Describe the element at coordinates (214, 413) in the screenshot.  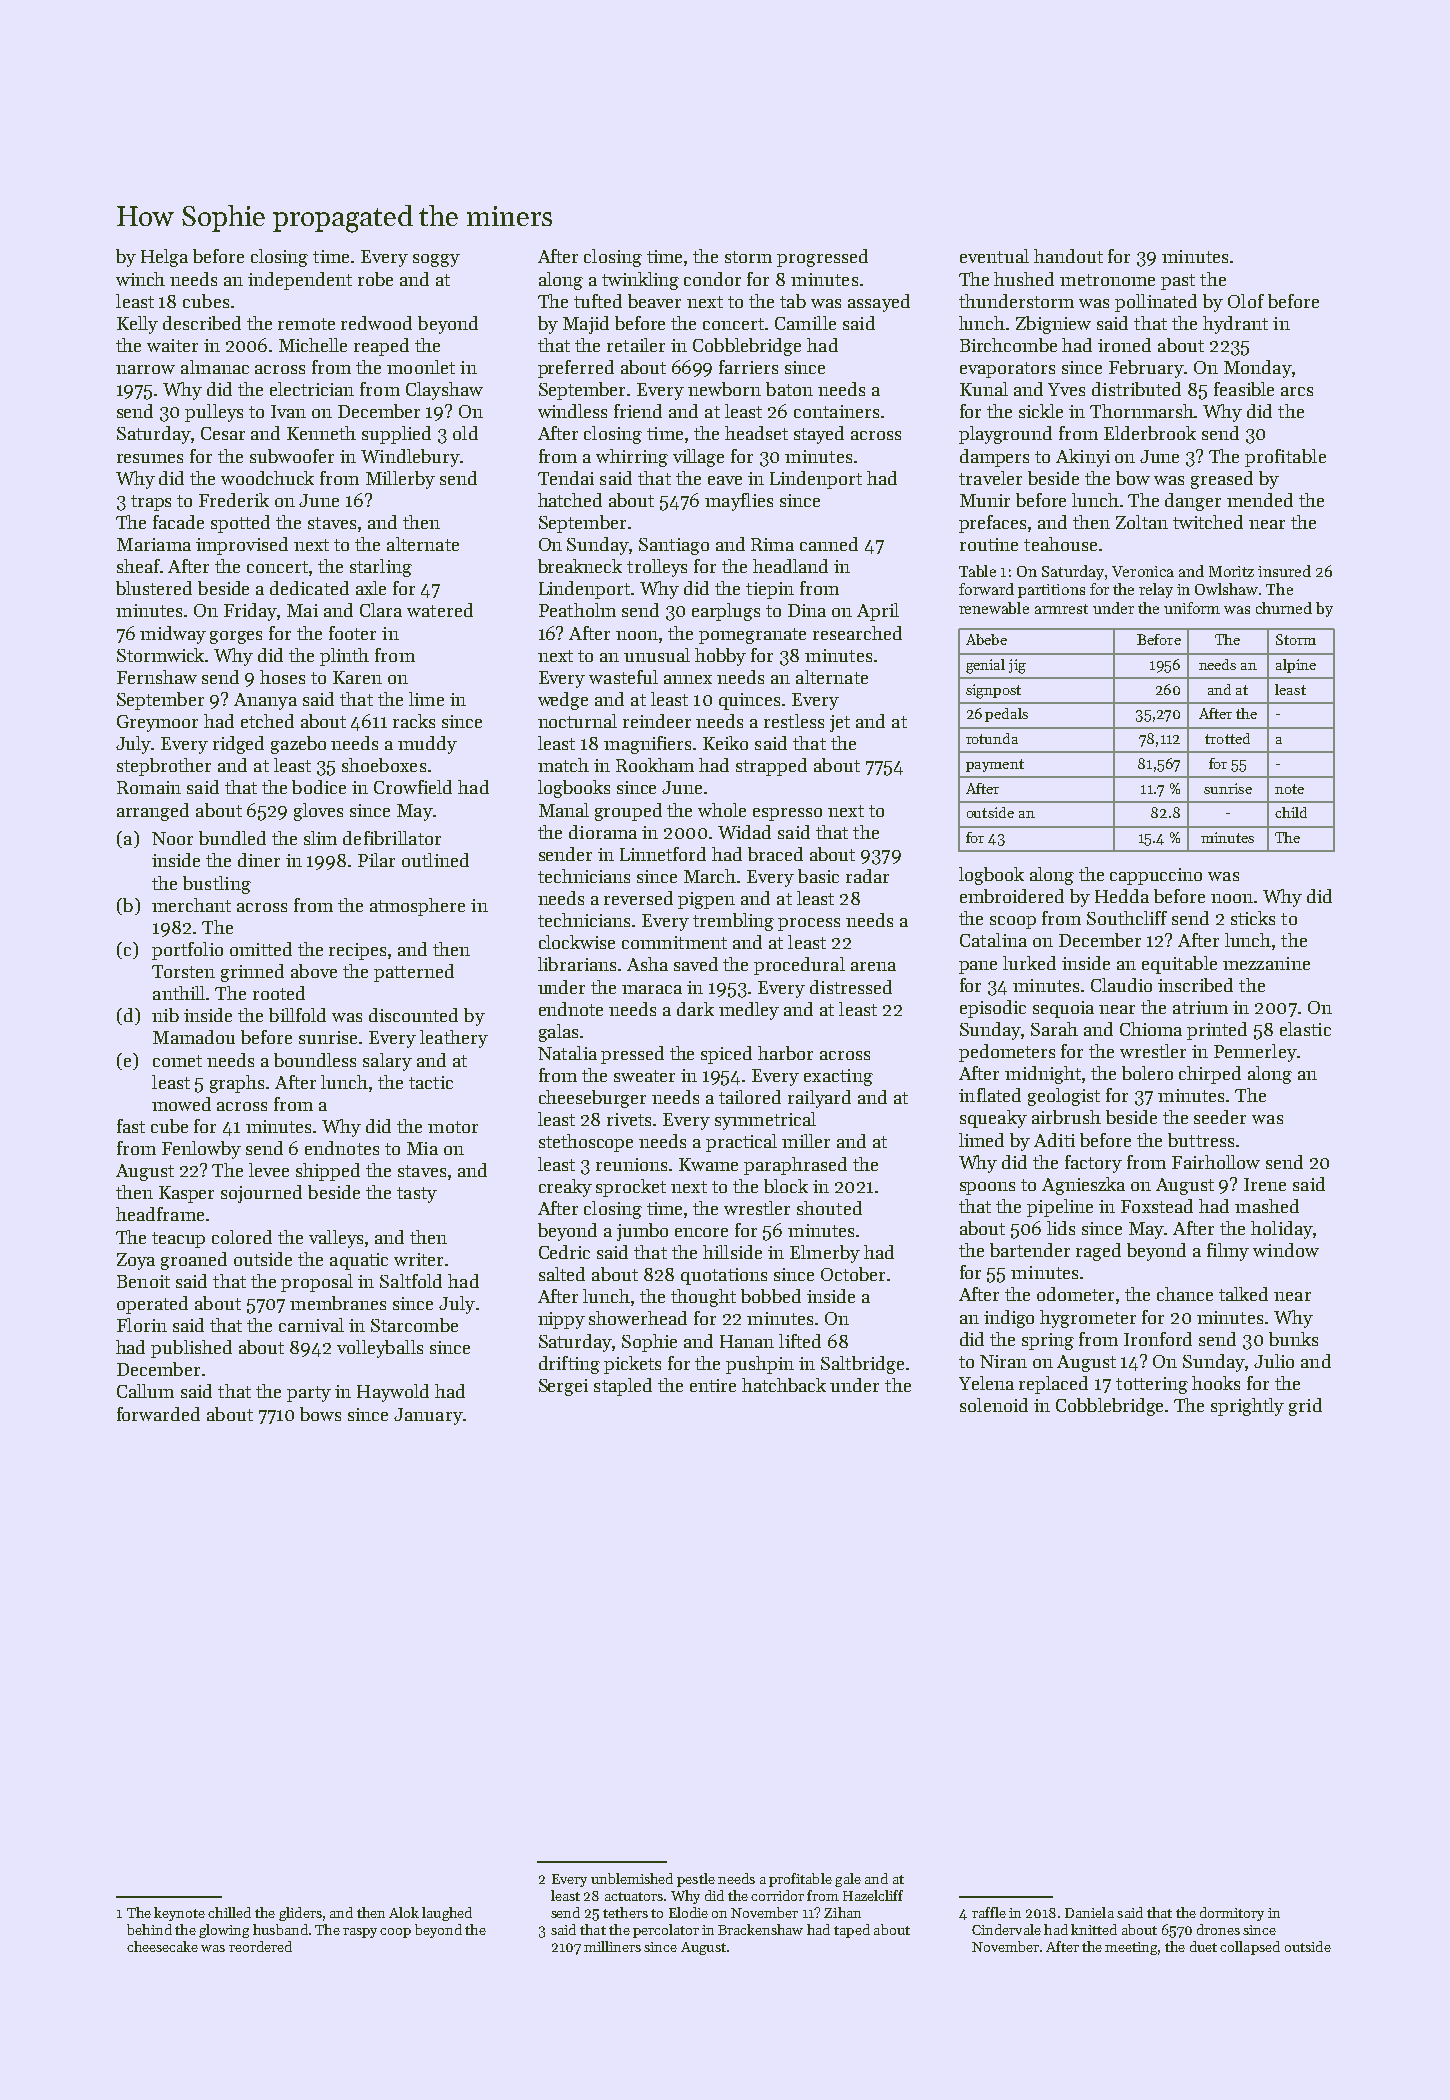
I see `pulleys` at that location.
